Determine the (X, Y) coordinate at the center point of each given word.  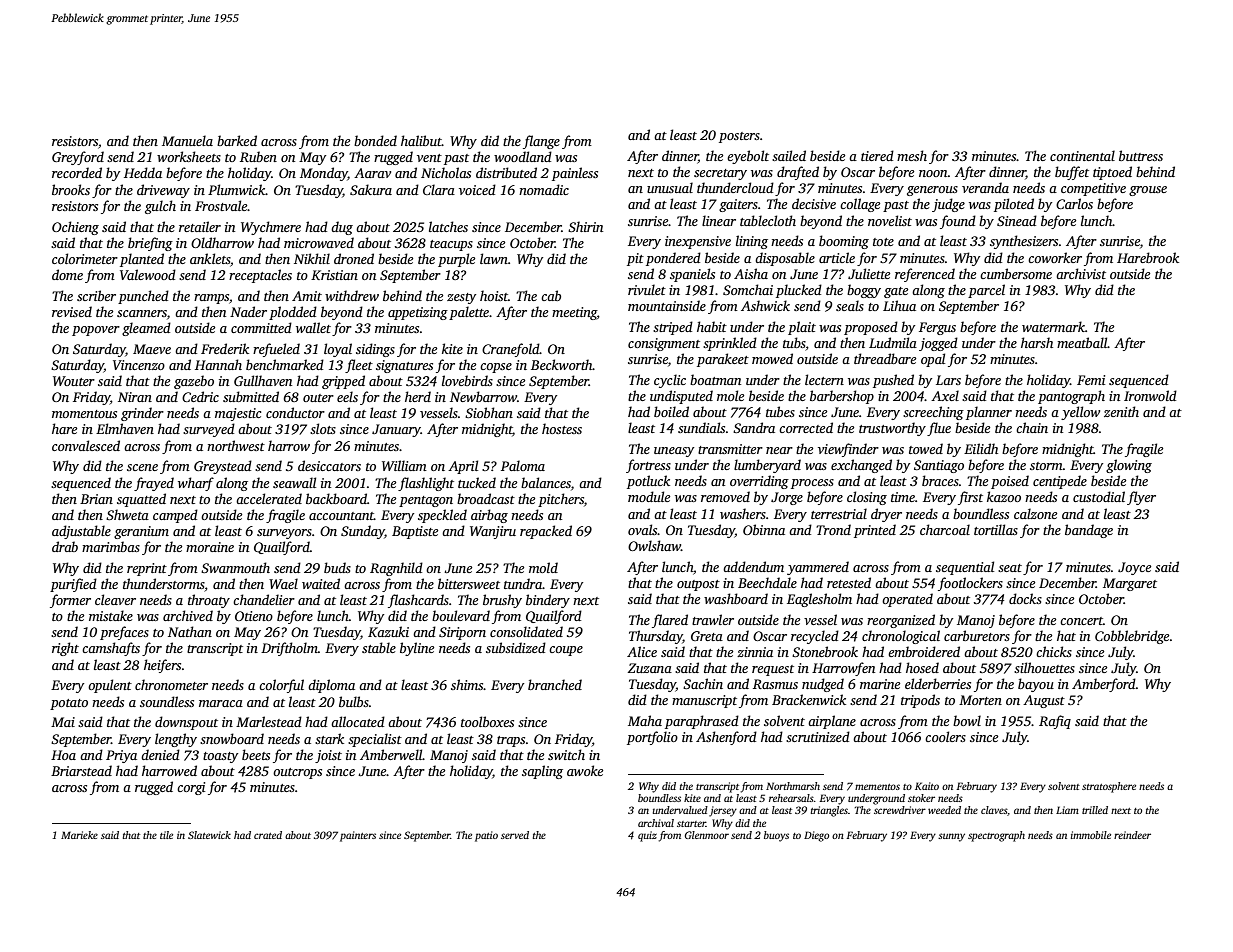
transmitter (730, 449)
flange (541, 142)
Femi (1091, 380)
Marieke (79, 835)
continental (1082, 155)
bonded (375, 140)
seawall (294, 482)
